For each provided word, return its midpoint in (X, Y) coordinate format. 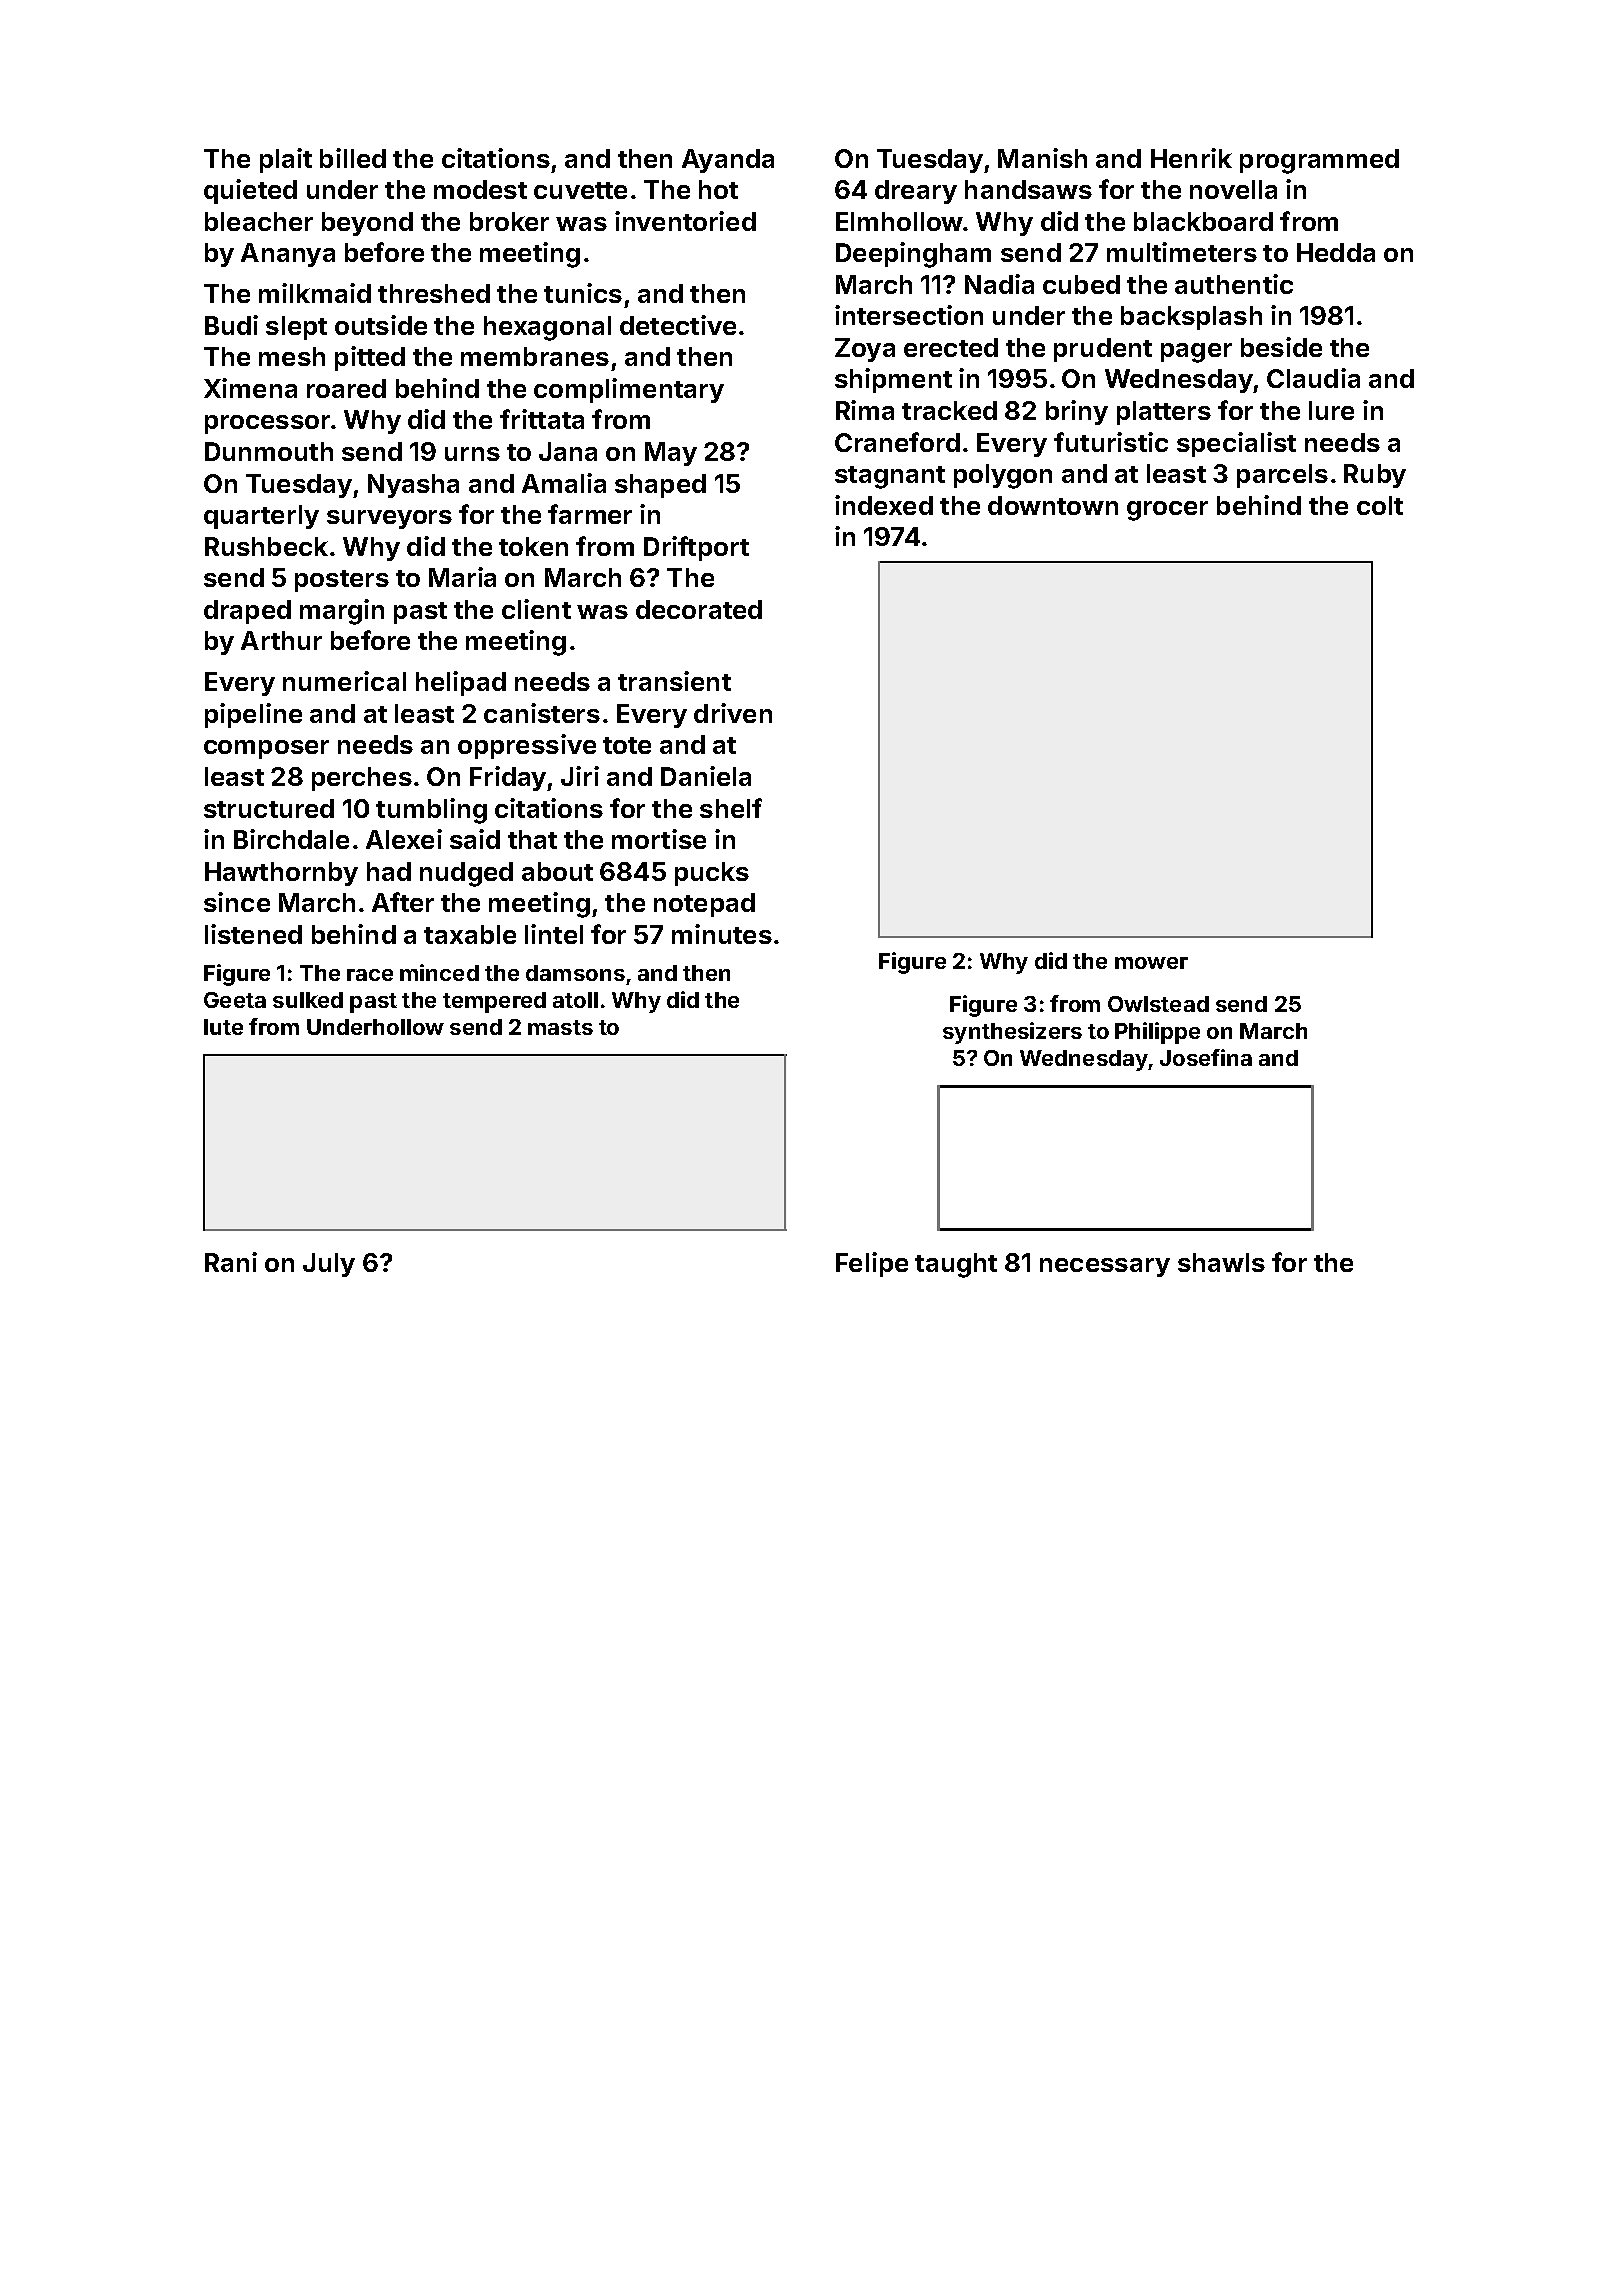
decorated (699, 609)
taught (956, 1265)
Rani (231, 1262)
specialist (1236, 444)
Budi (231, 325)
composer (266, 749)
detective (678, 325)
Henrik (1191, 158)
